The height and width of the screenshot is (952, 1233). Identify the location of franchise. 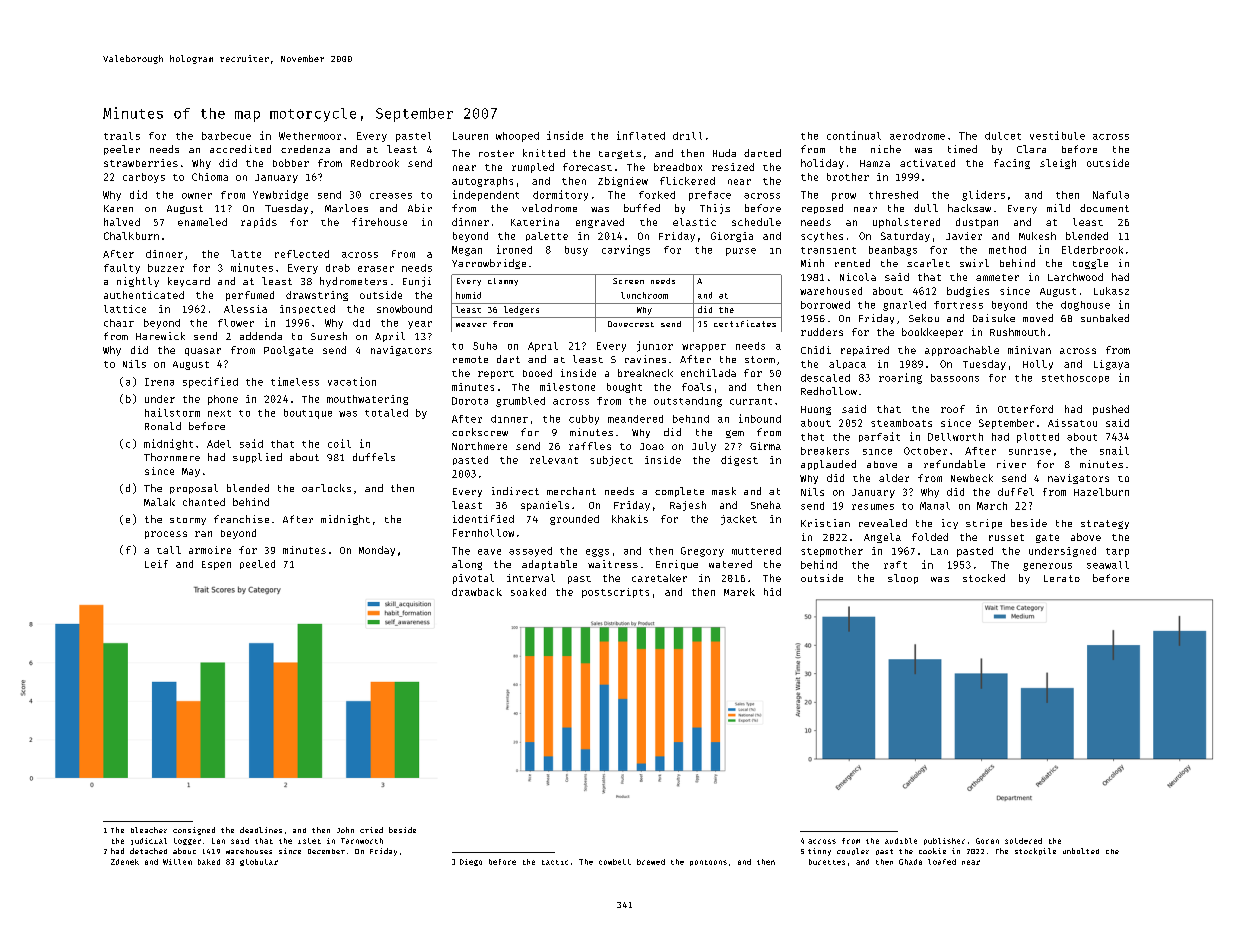
(241, 519).
